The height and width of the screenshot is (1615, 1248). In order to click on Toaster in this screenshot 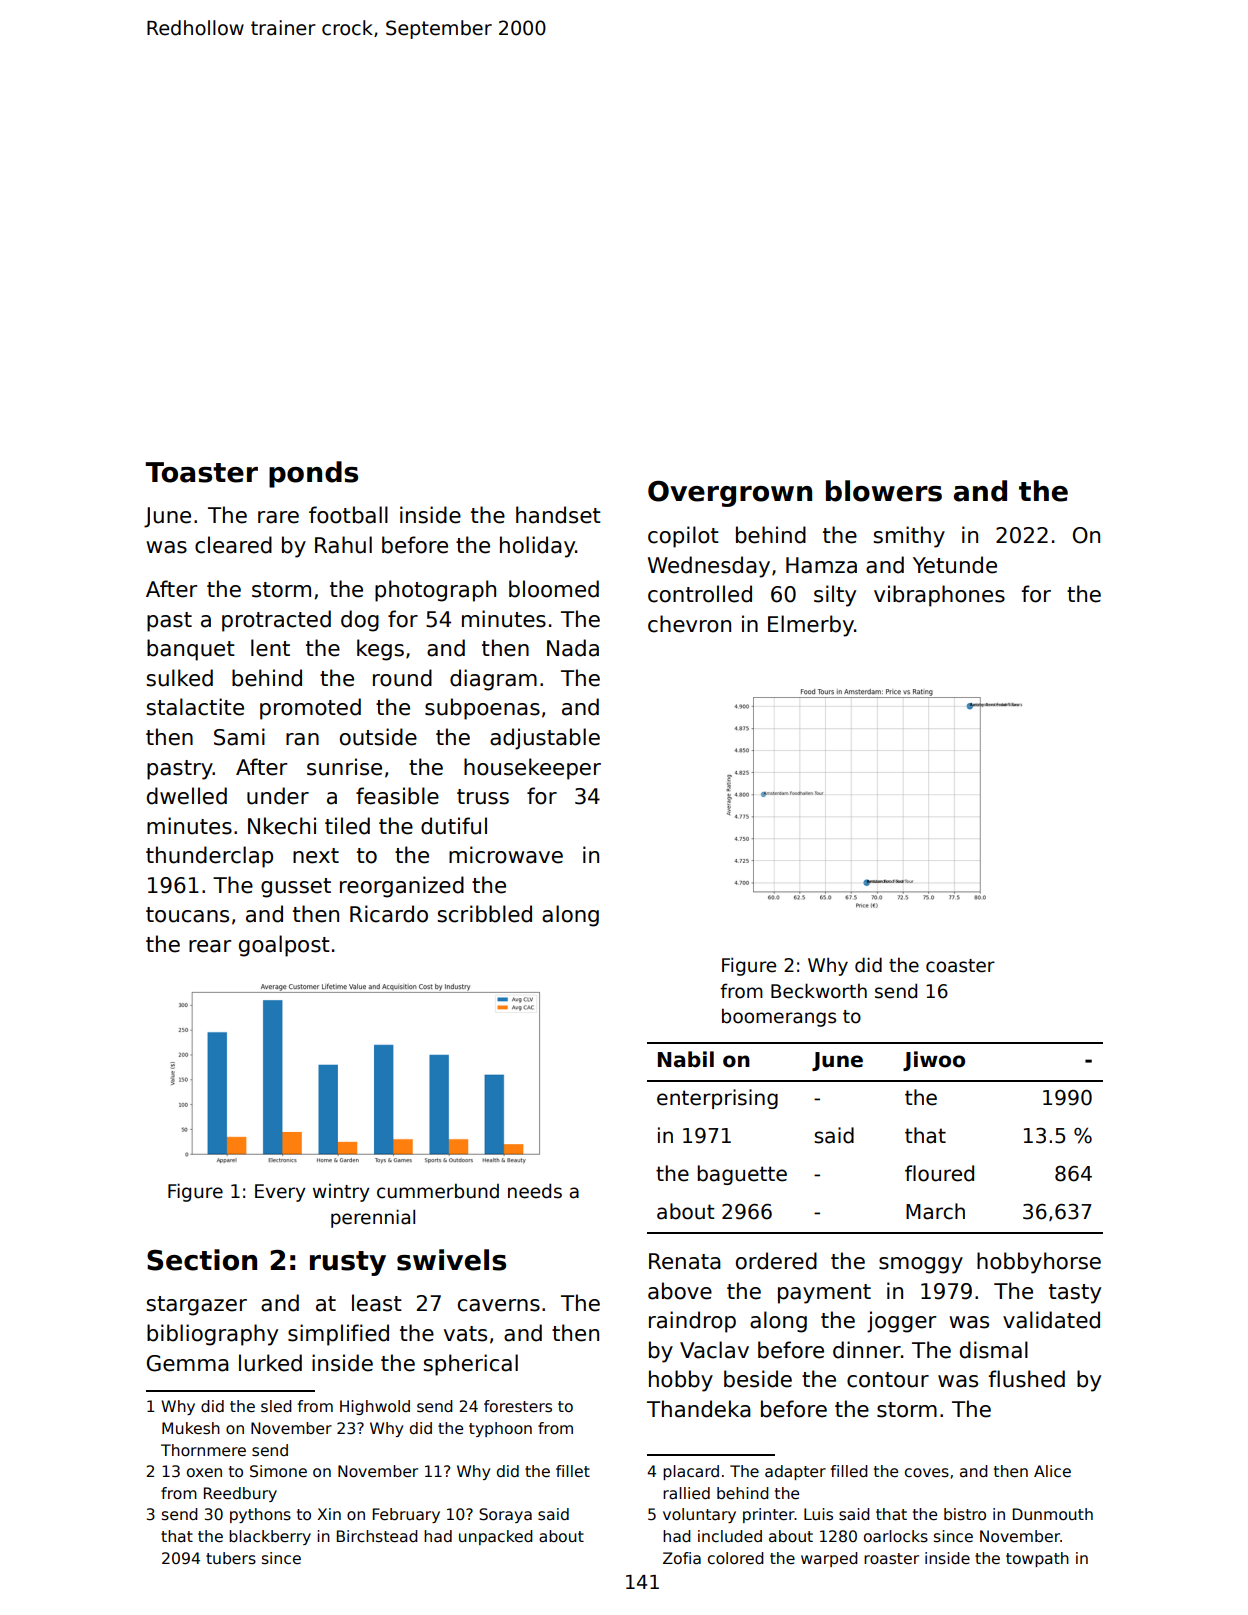, I will do `click(201, 472)`.
